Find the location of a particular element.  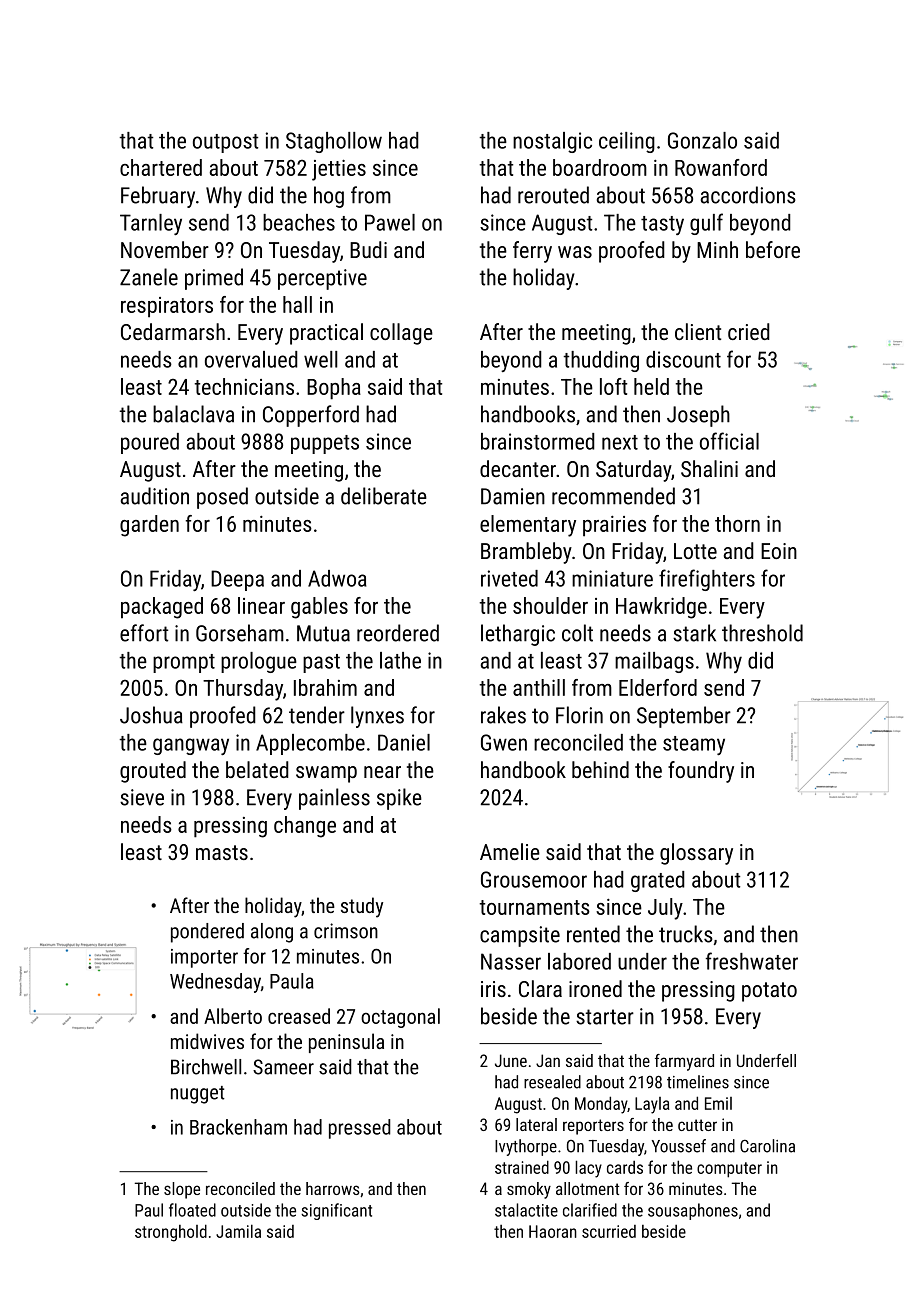

glossary is located at coordinates (696, 854).
